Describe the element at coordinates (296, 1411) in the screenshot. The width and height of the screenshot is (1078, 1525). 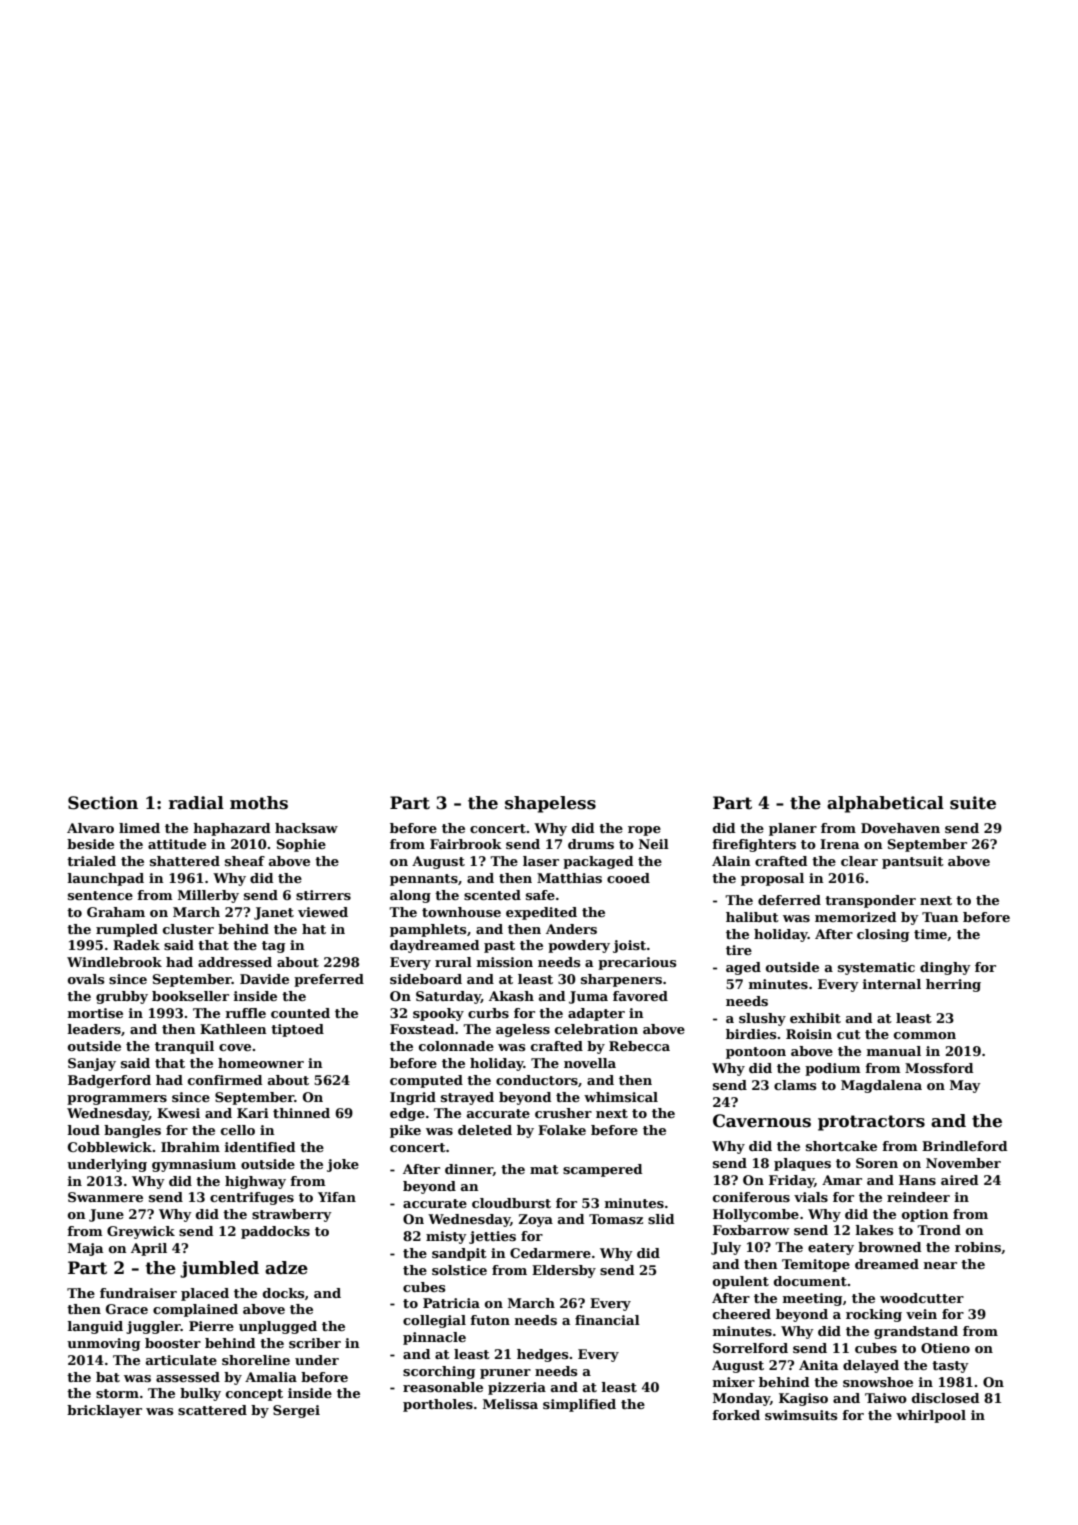
I see `Sergei` at that location.
